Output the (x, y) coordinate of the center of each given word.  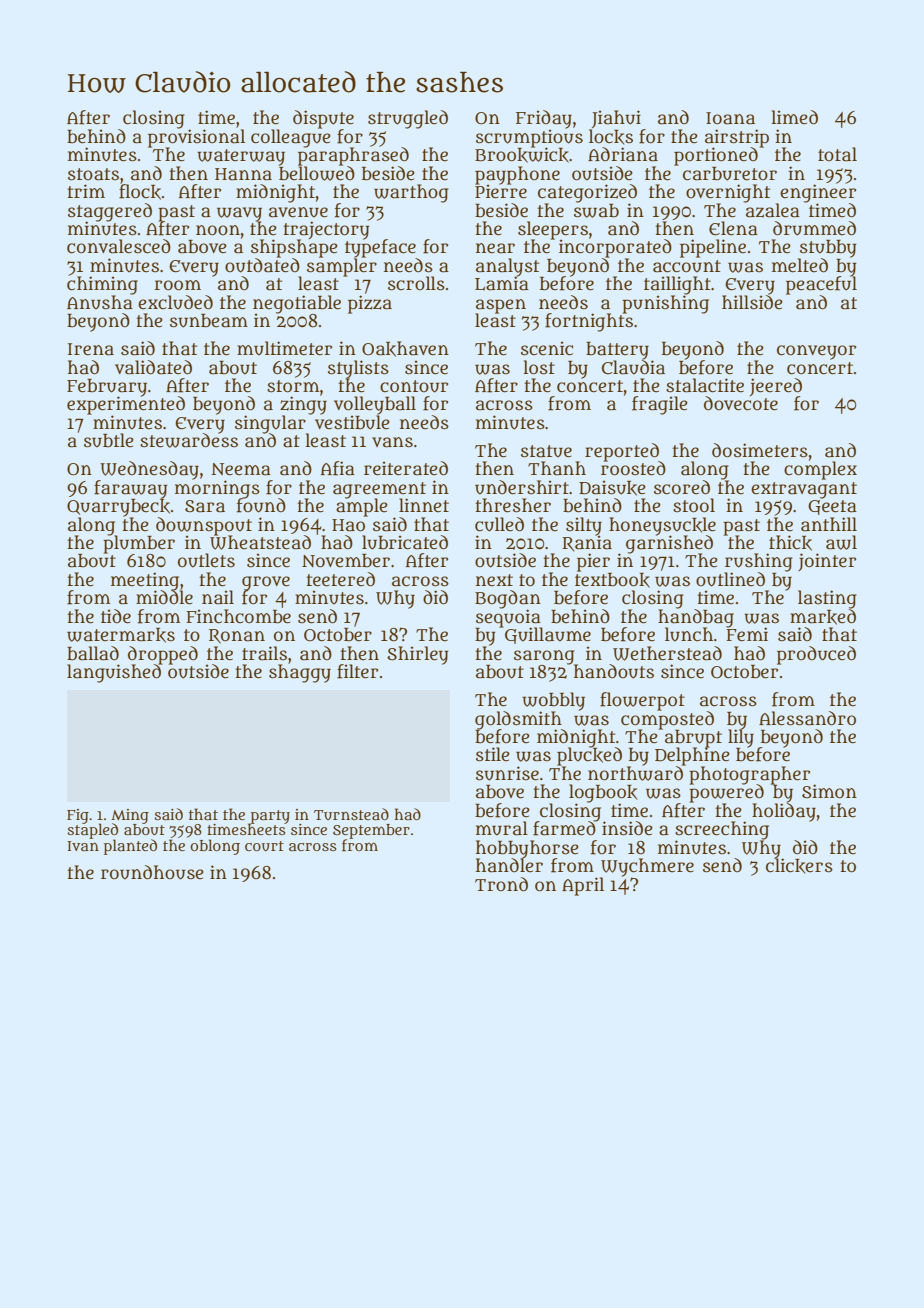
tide (116, 616)
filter (357, 671)
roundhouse (152, 872)
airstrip (737, 138)
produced (816, 655)
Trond (501, 884)
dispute (323, 119)
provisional (196, 138)
